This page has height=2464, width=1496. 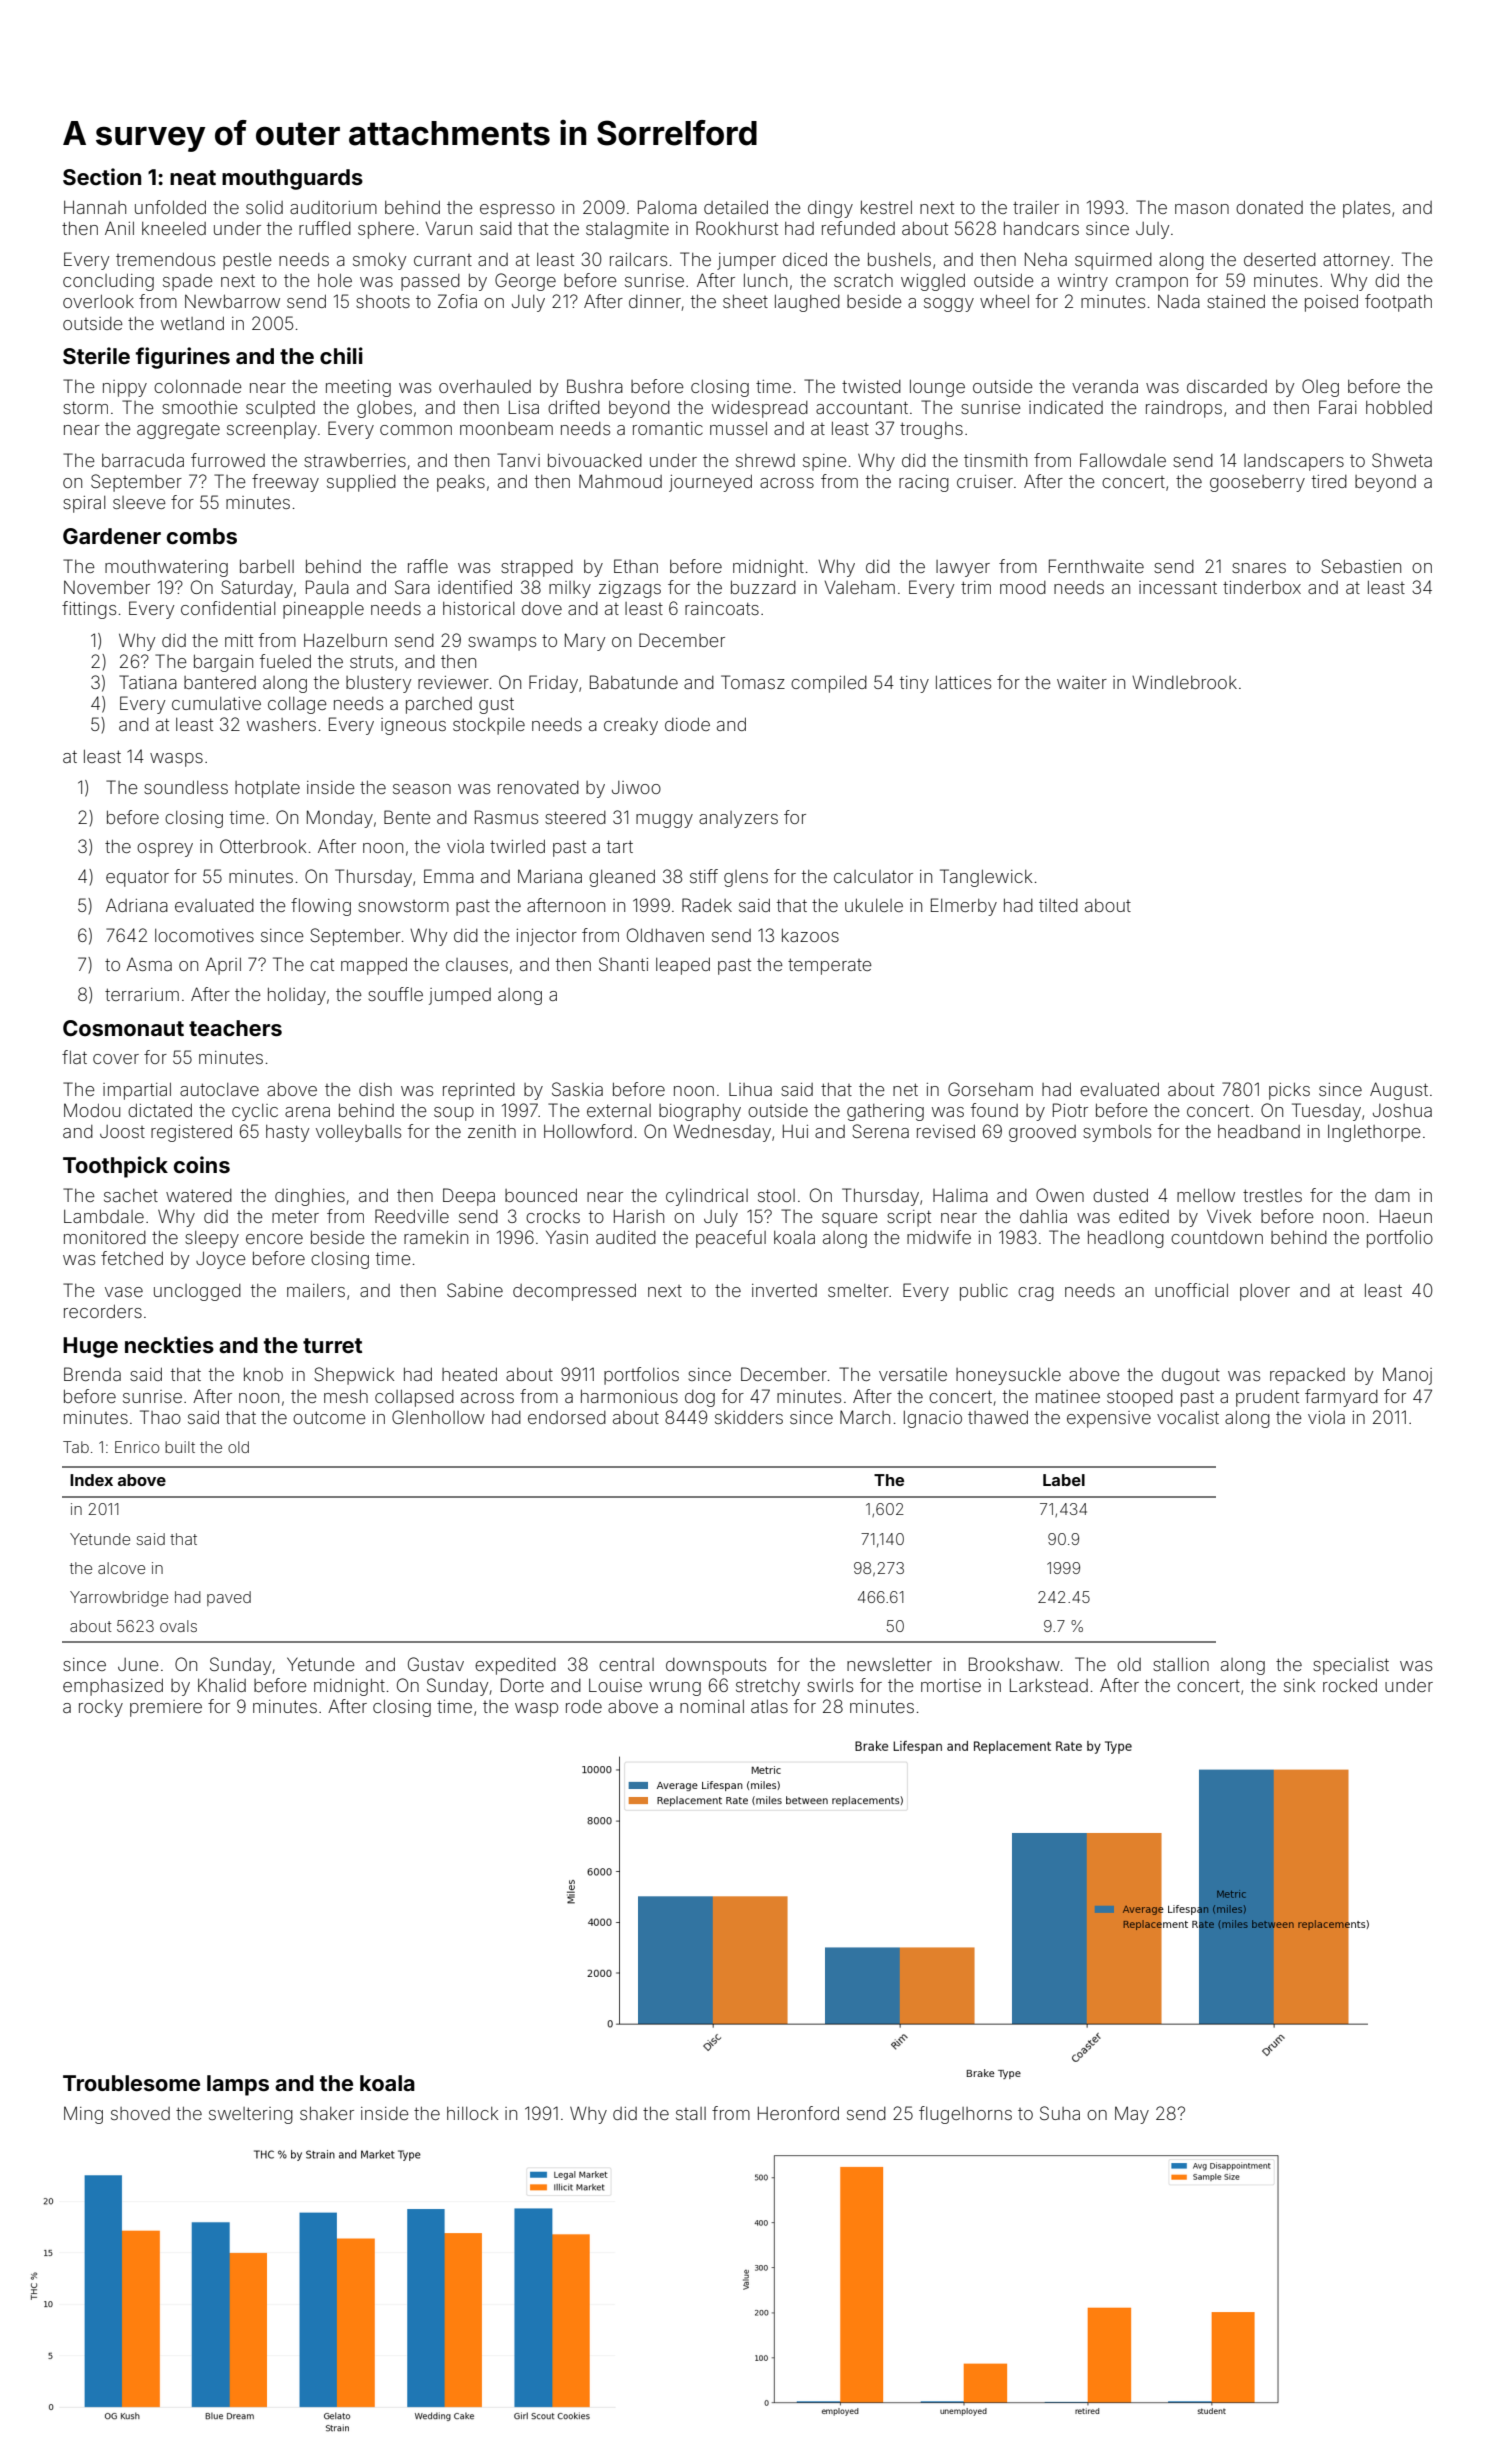 I want to click on tilted, so click(x=1058, y=905).
